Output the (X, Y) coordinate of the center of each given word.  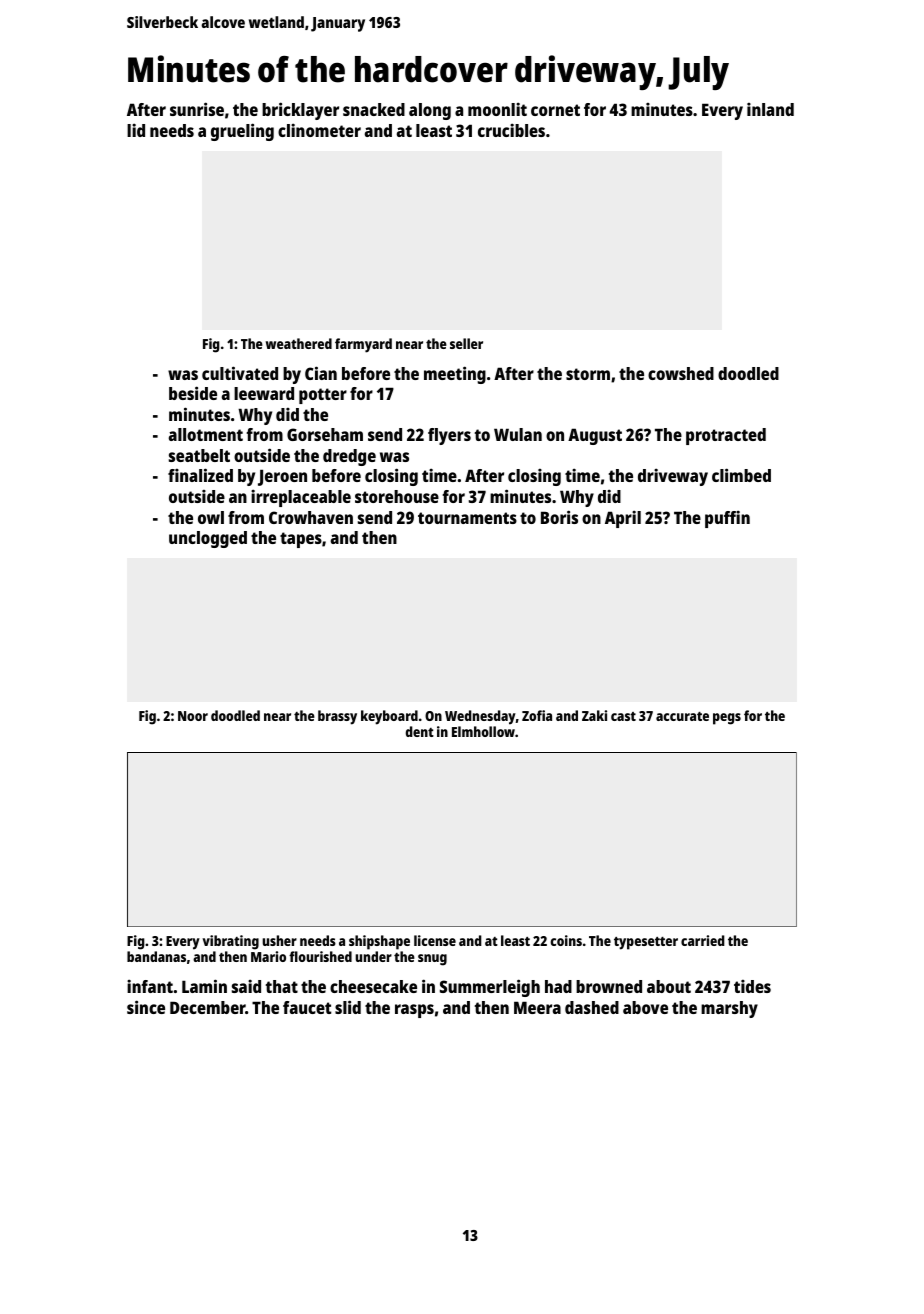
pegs (727, 719)
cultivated (240, 373)
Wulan (518, 434)
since (146, 1007)
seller (466, 343)
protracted (726, 436)
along (430, 111)
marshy (729, 1009)
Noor (193, 716)
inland (770, 109)
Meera (537, 1007)
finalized (200, 475)
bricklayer (300, 111)
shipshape (379, 942)
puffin (727, 519)
